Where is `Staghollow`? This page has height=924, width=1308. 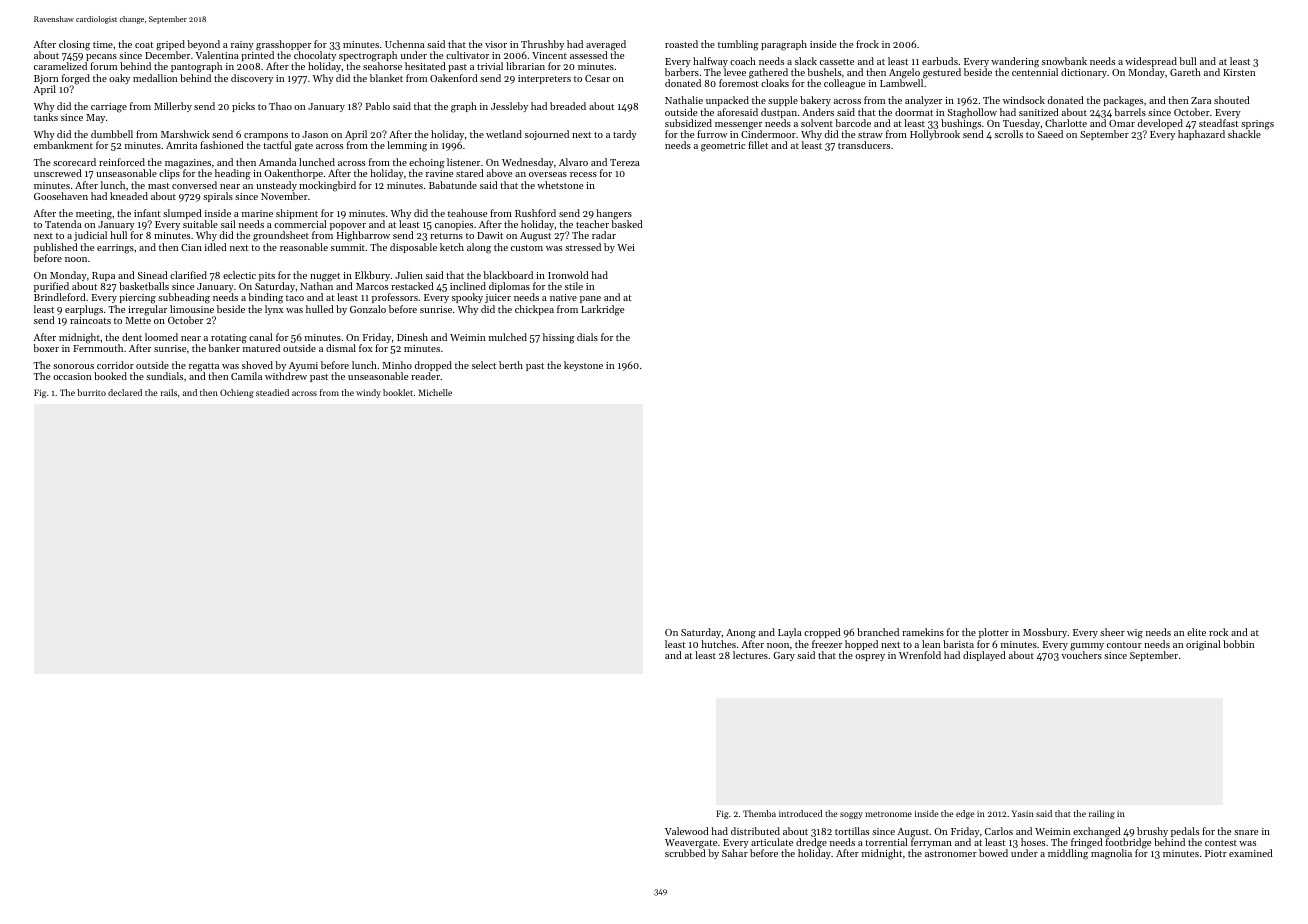
Staghollow is located at coordinates (972, 113).
